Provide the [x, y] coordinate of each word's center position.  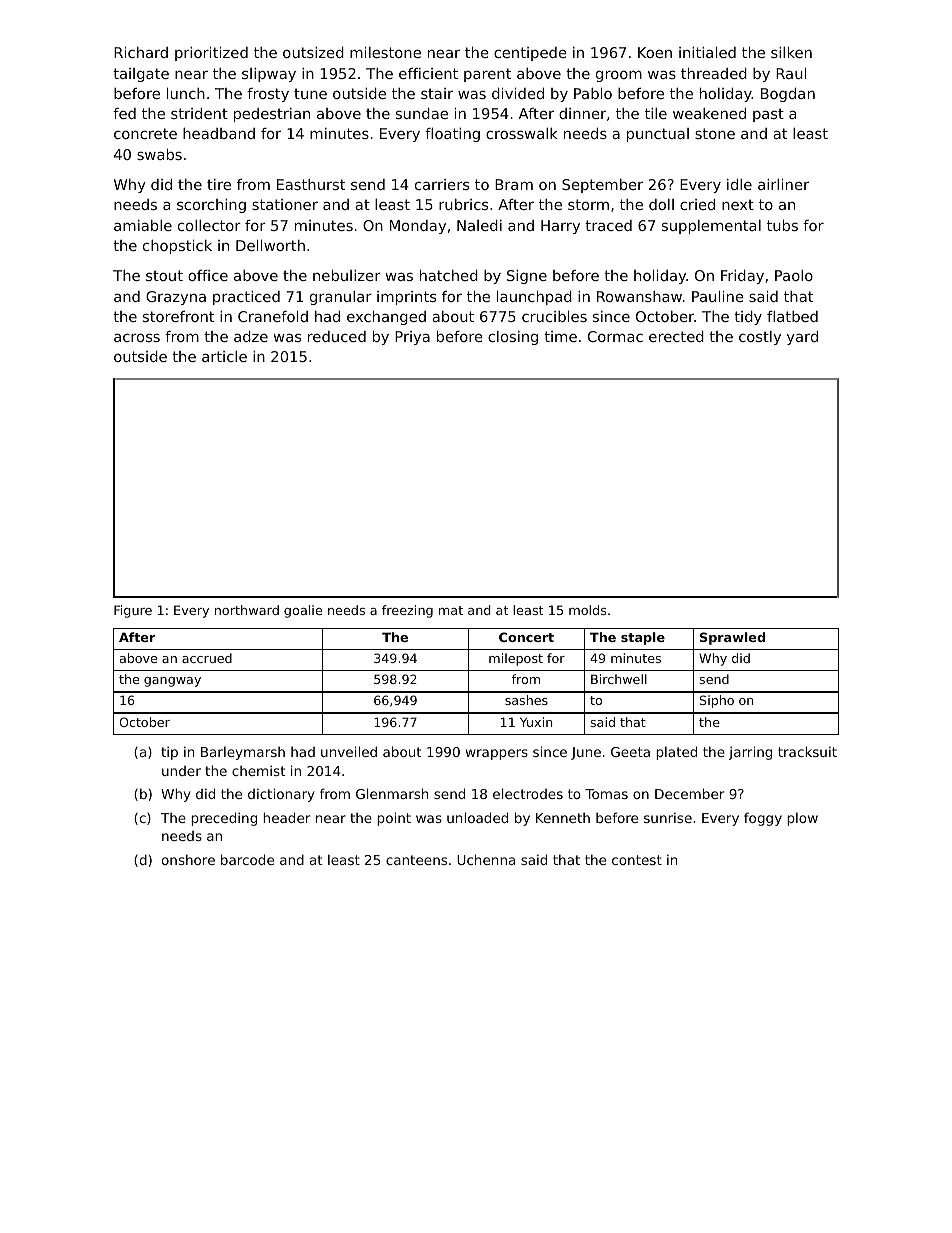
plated [676, 753]
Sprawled [732, 638]
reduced [337, 336]
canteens [416, 860]
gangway [172, 682]
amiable [143, 225]
